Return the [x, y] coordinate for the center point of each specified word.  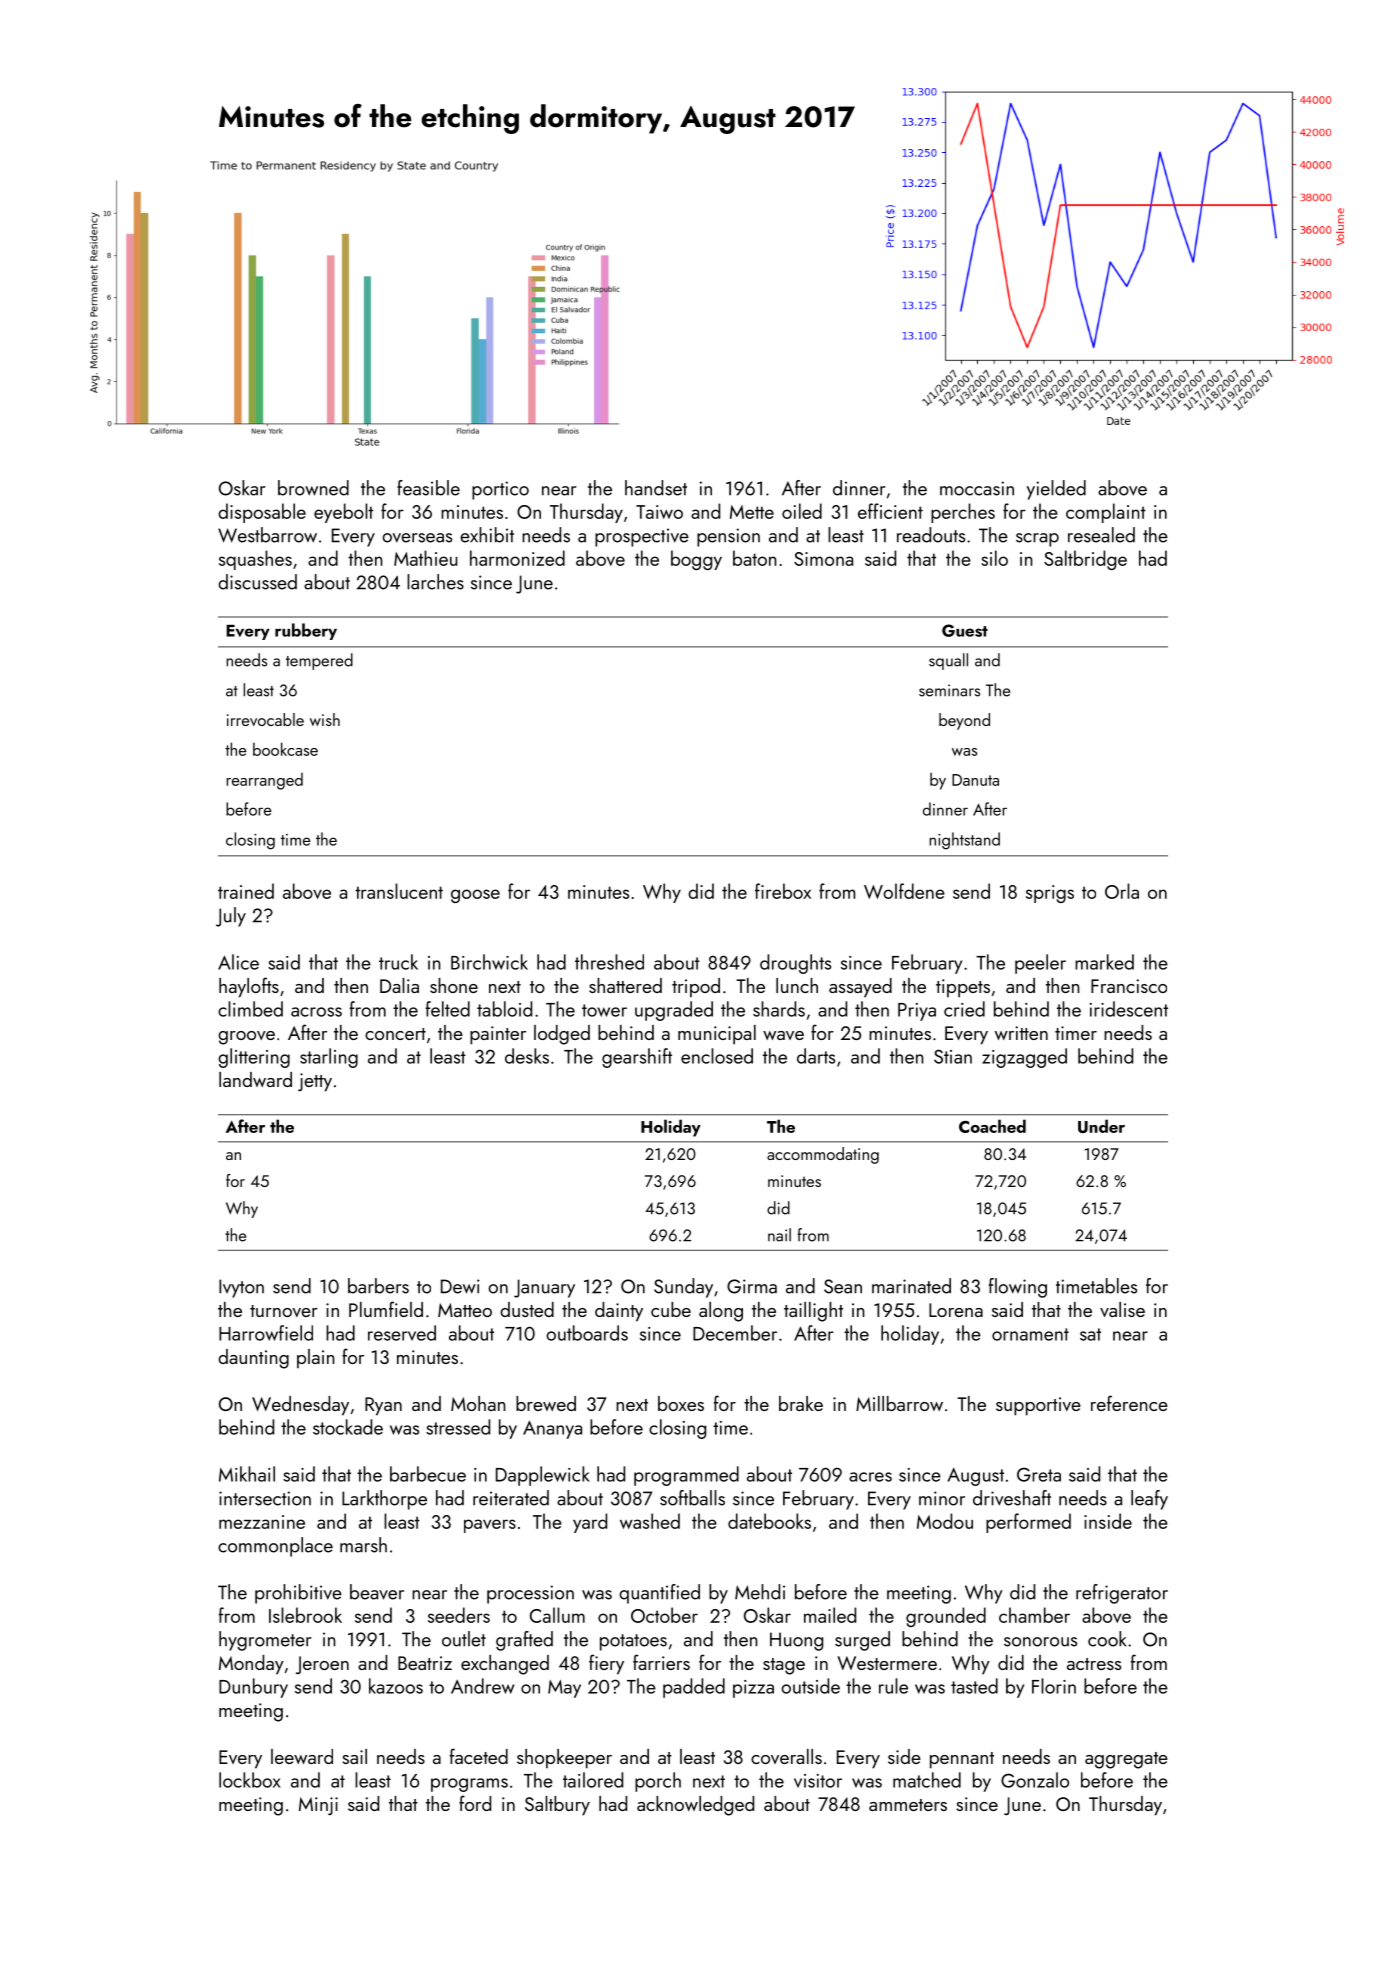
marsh [363, 1545]
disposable [262, 513]
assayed [860, 988]
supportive [1038, 1406]
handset [656, 488]
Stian [953, 1056]
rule [893, 1686]
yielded [1056, 490]
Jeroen [322, 1665]
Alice [238, 962]
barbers [378, 1286]
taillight [813, 1312]
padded [694, 1688]
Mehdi [760, 1592]
